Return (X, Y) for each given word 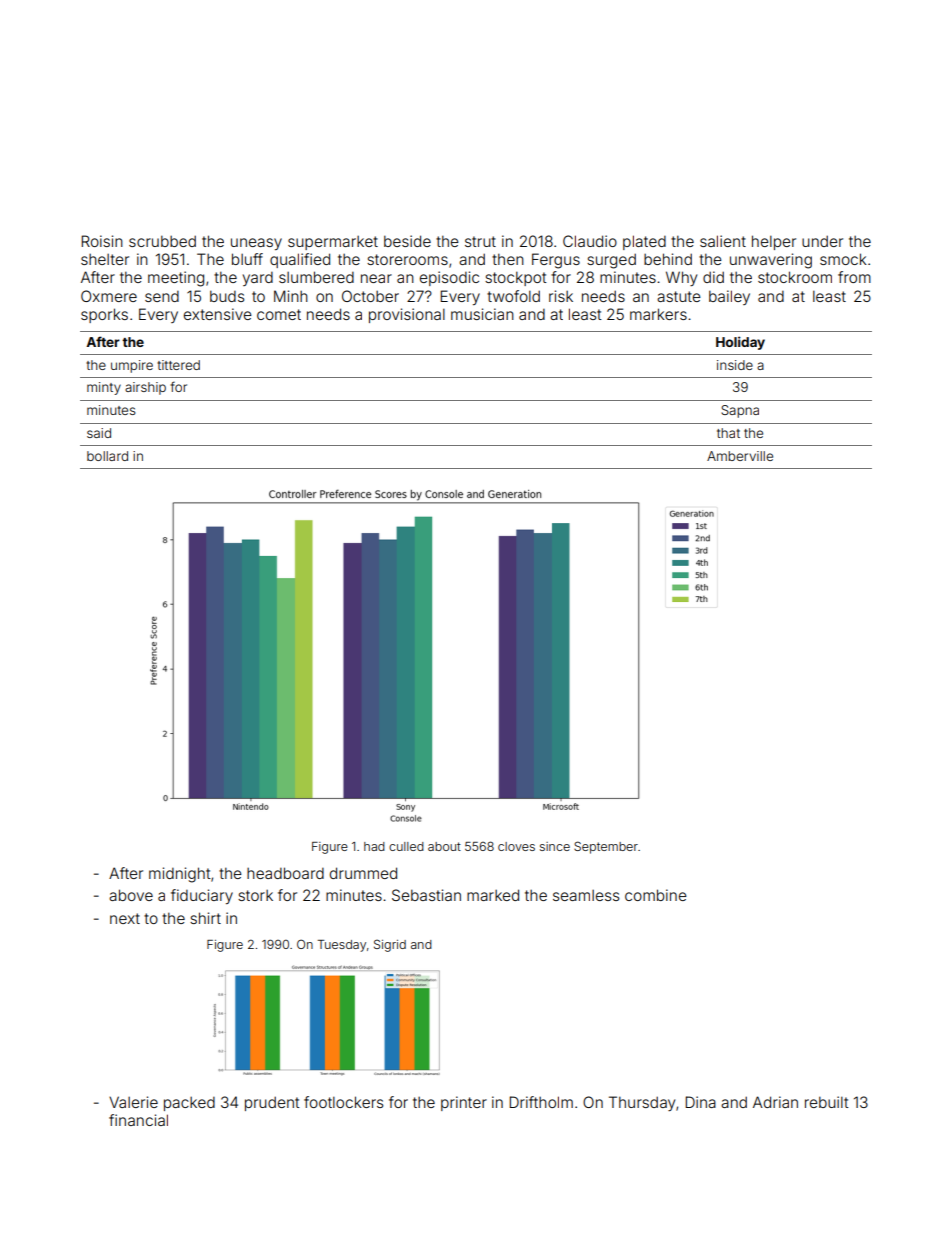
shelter (105, 259)
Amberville (740, 456)
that (728, 433)
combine (656, 895)
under (822, 241)
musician (482, 314)
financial (138, 1120)
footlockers (343, 1102)
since (555, 846)
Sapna (740, 411)
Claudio (590, 241)
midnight (180, 875)
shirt (205, 918)
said (99, 433)
